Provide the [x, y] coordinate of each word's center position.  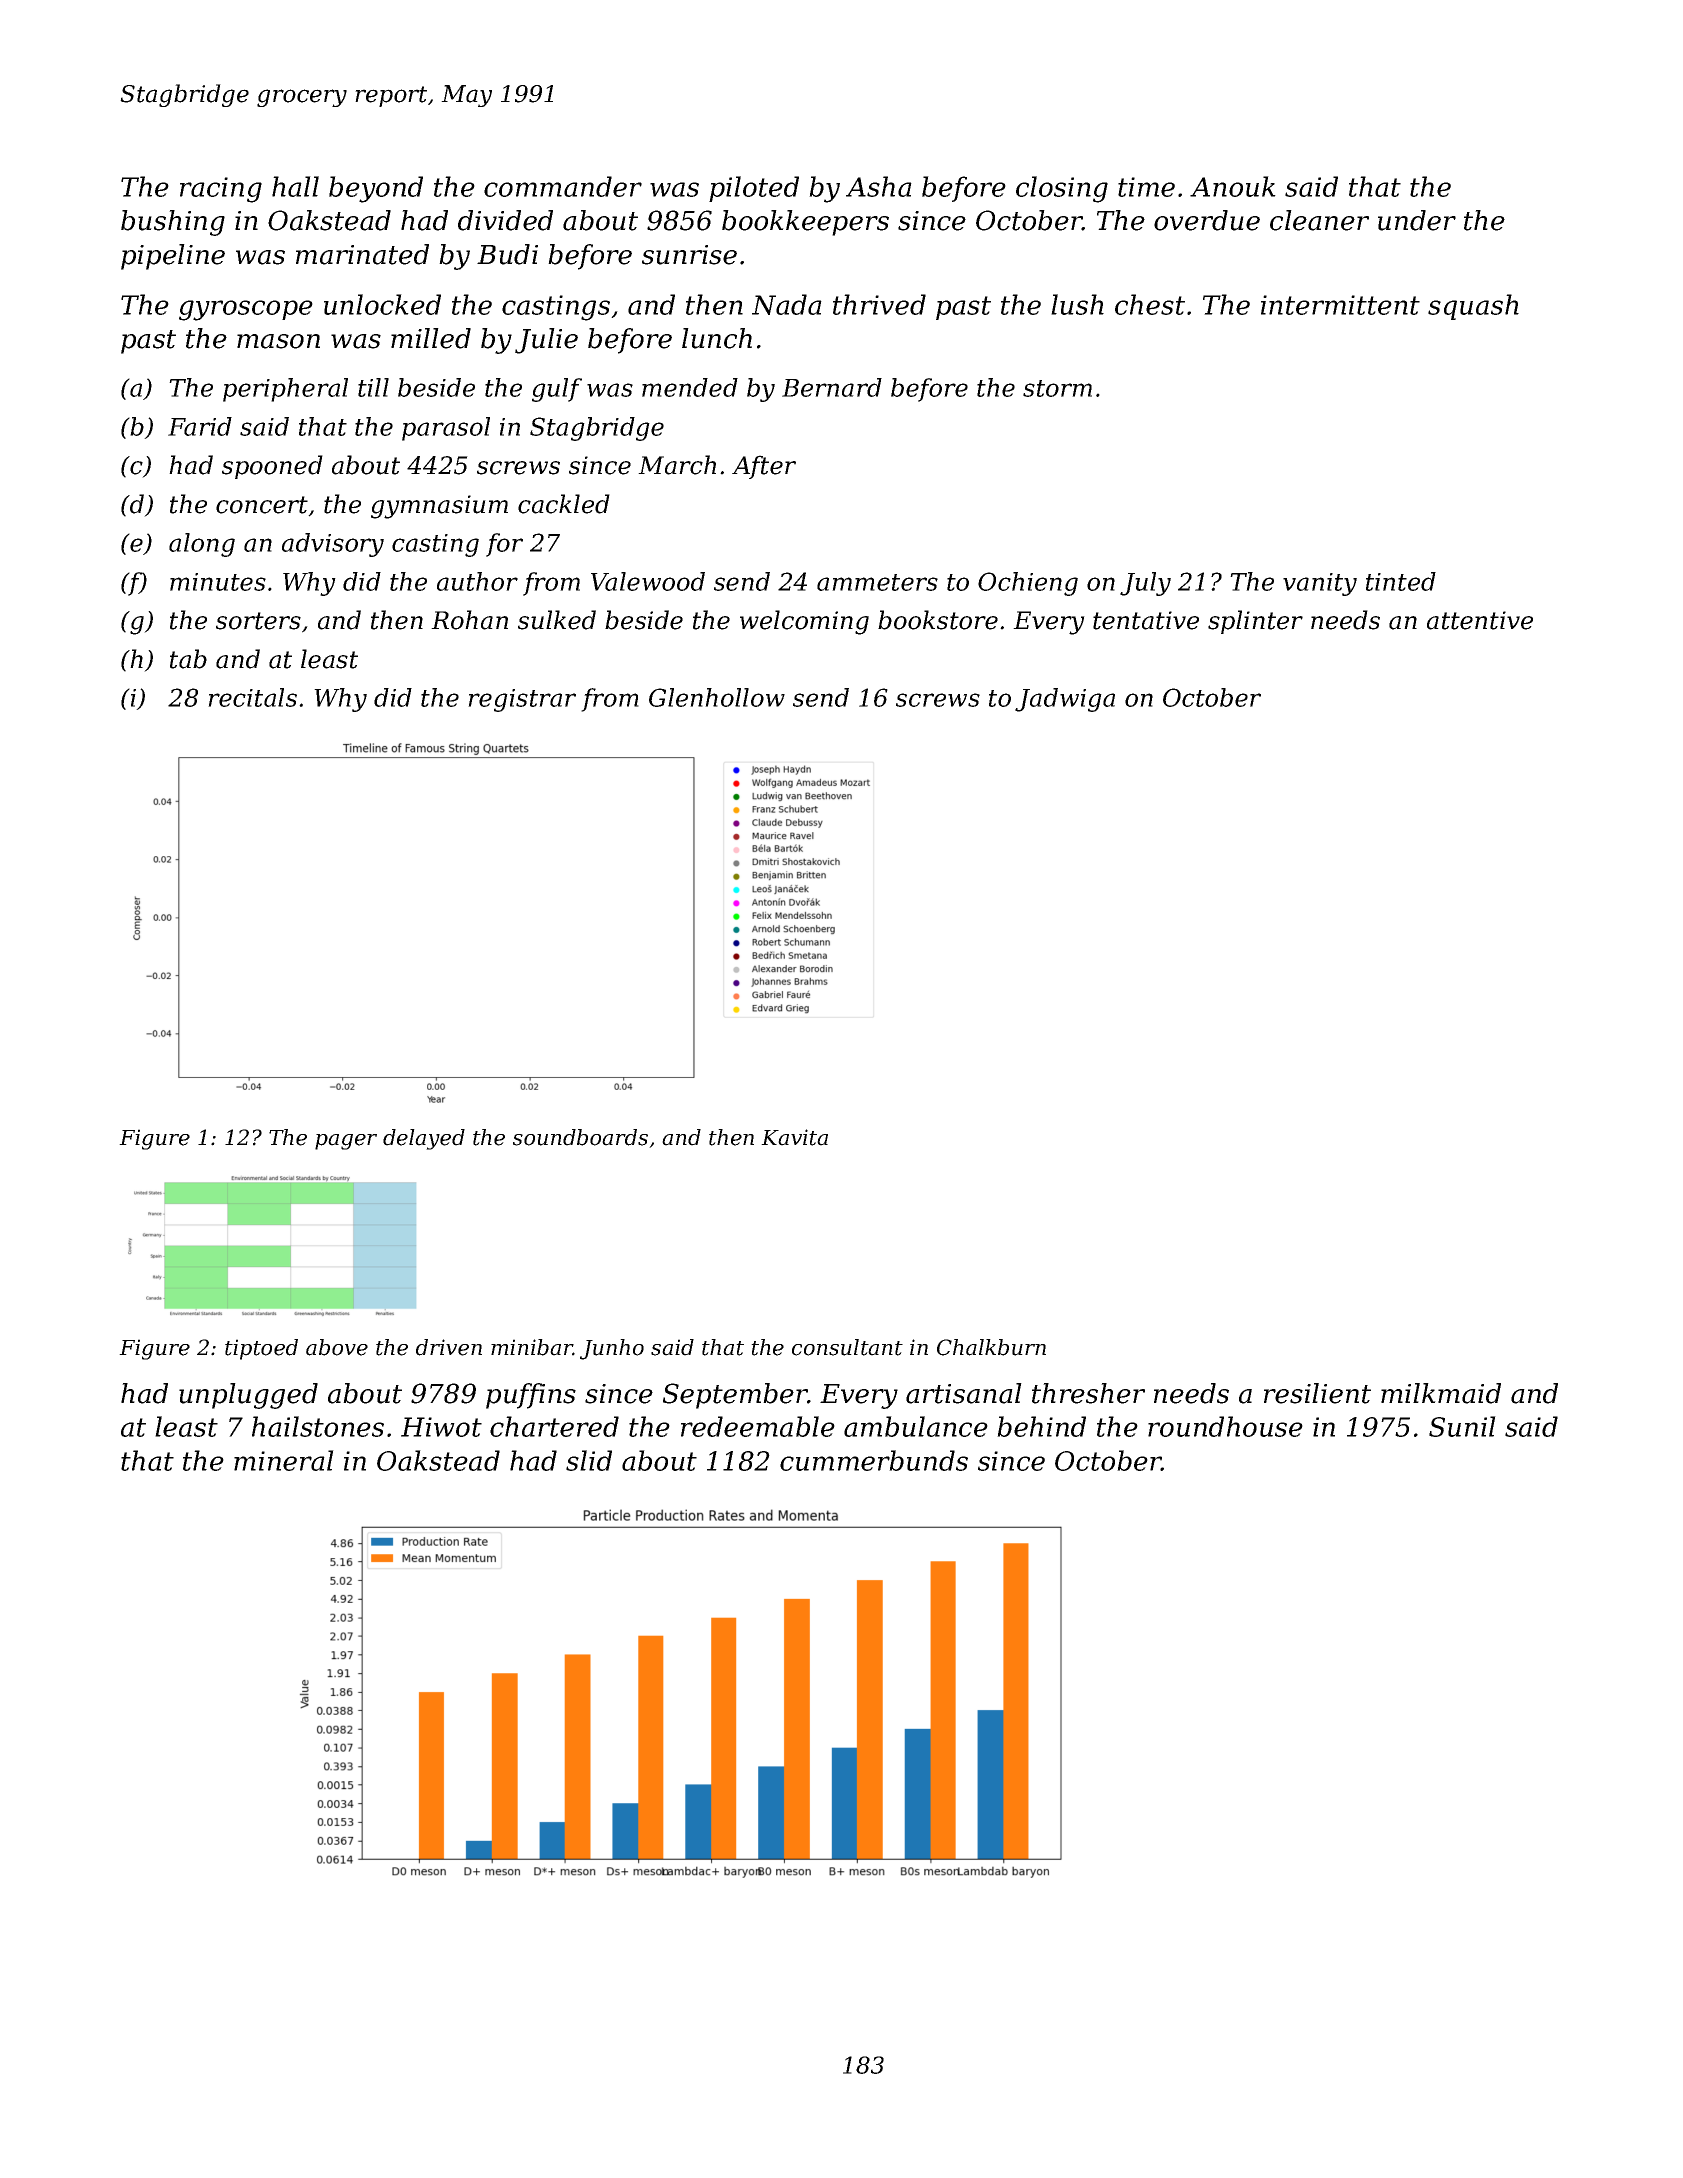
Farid [200, 426]
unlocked [382, 304]
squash [1473, 307]
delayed [424, 1139]
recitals [252, 697]
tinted [1401, 581]
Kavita [794, 1137]
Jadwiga [1065, 700]
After [764, 467]
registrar [522, 700]
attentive [1480, 620]
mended [690, 387]
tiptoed [261, 1349]
